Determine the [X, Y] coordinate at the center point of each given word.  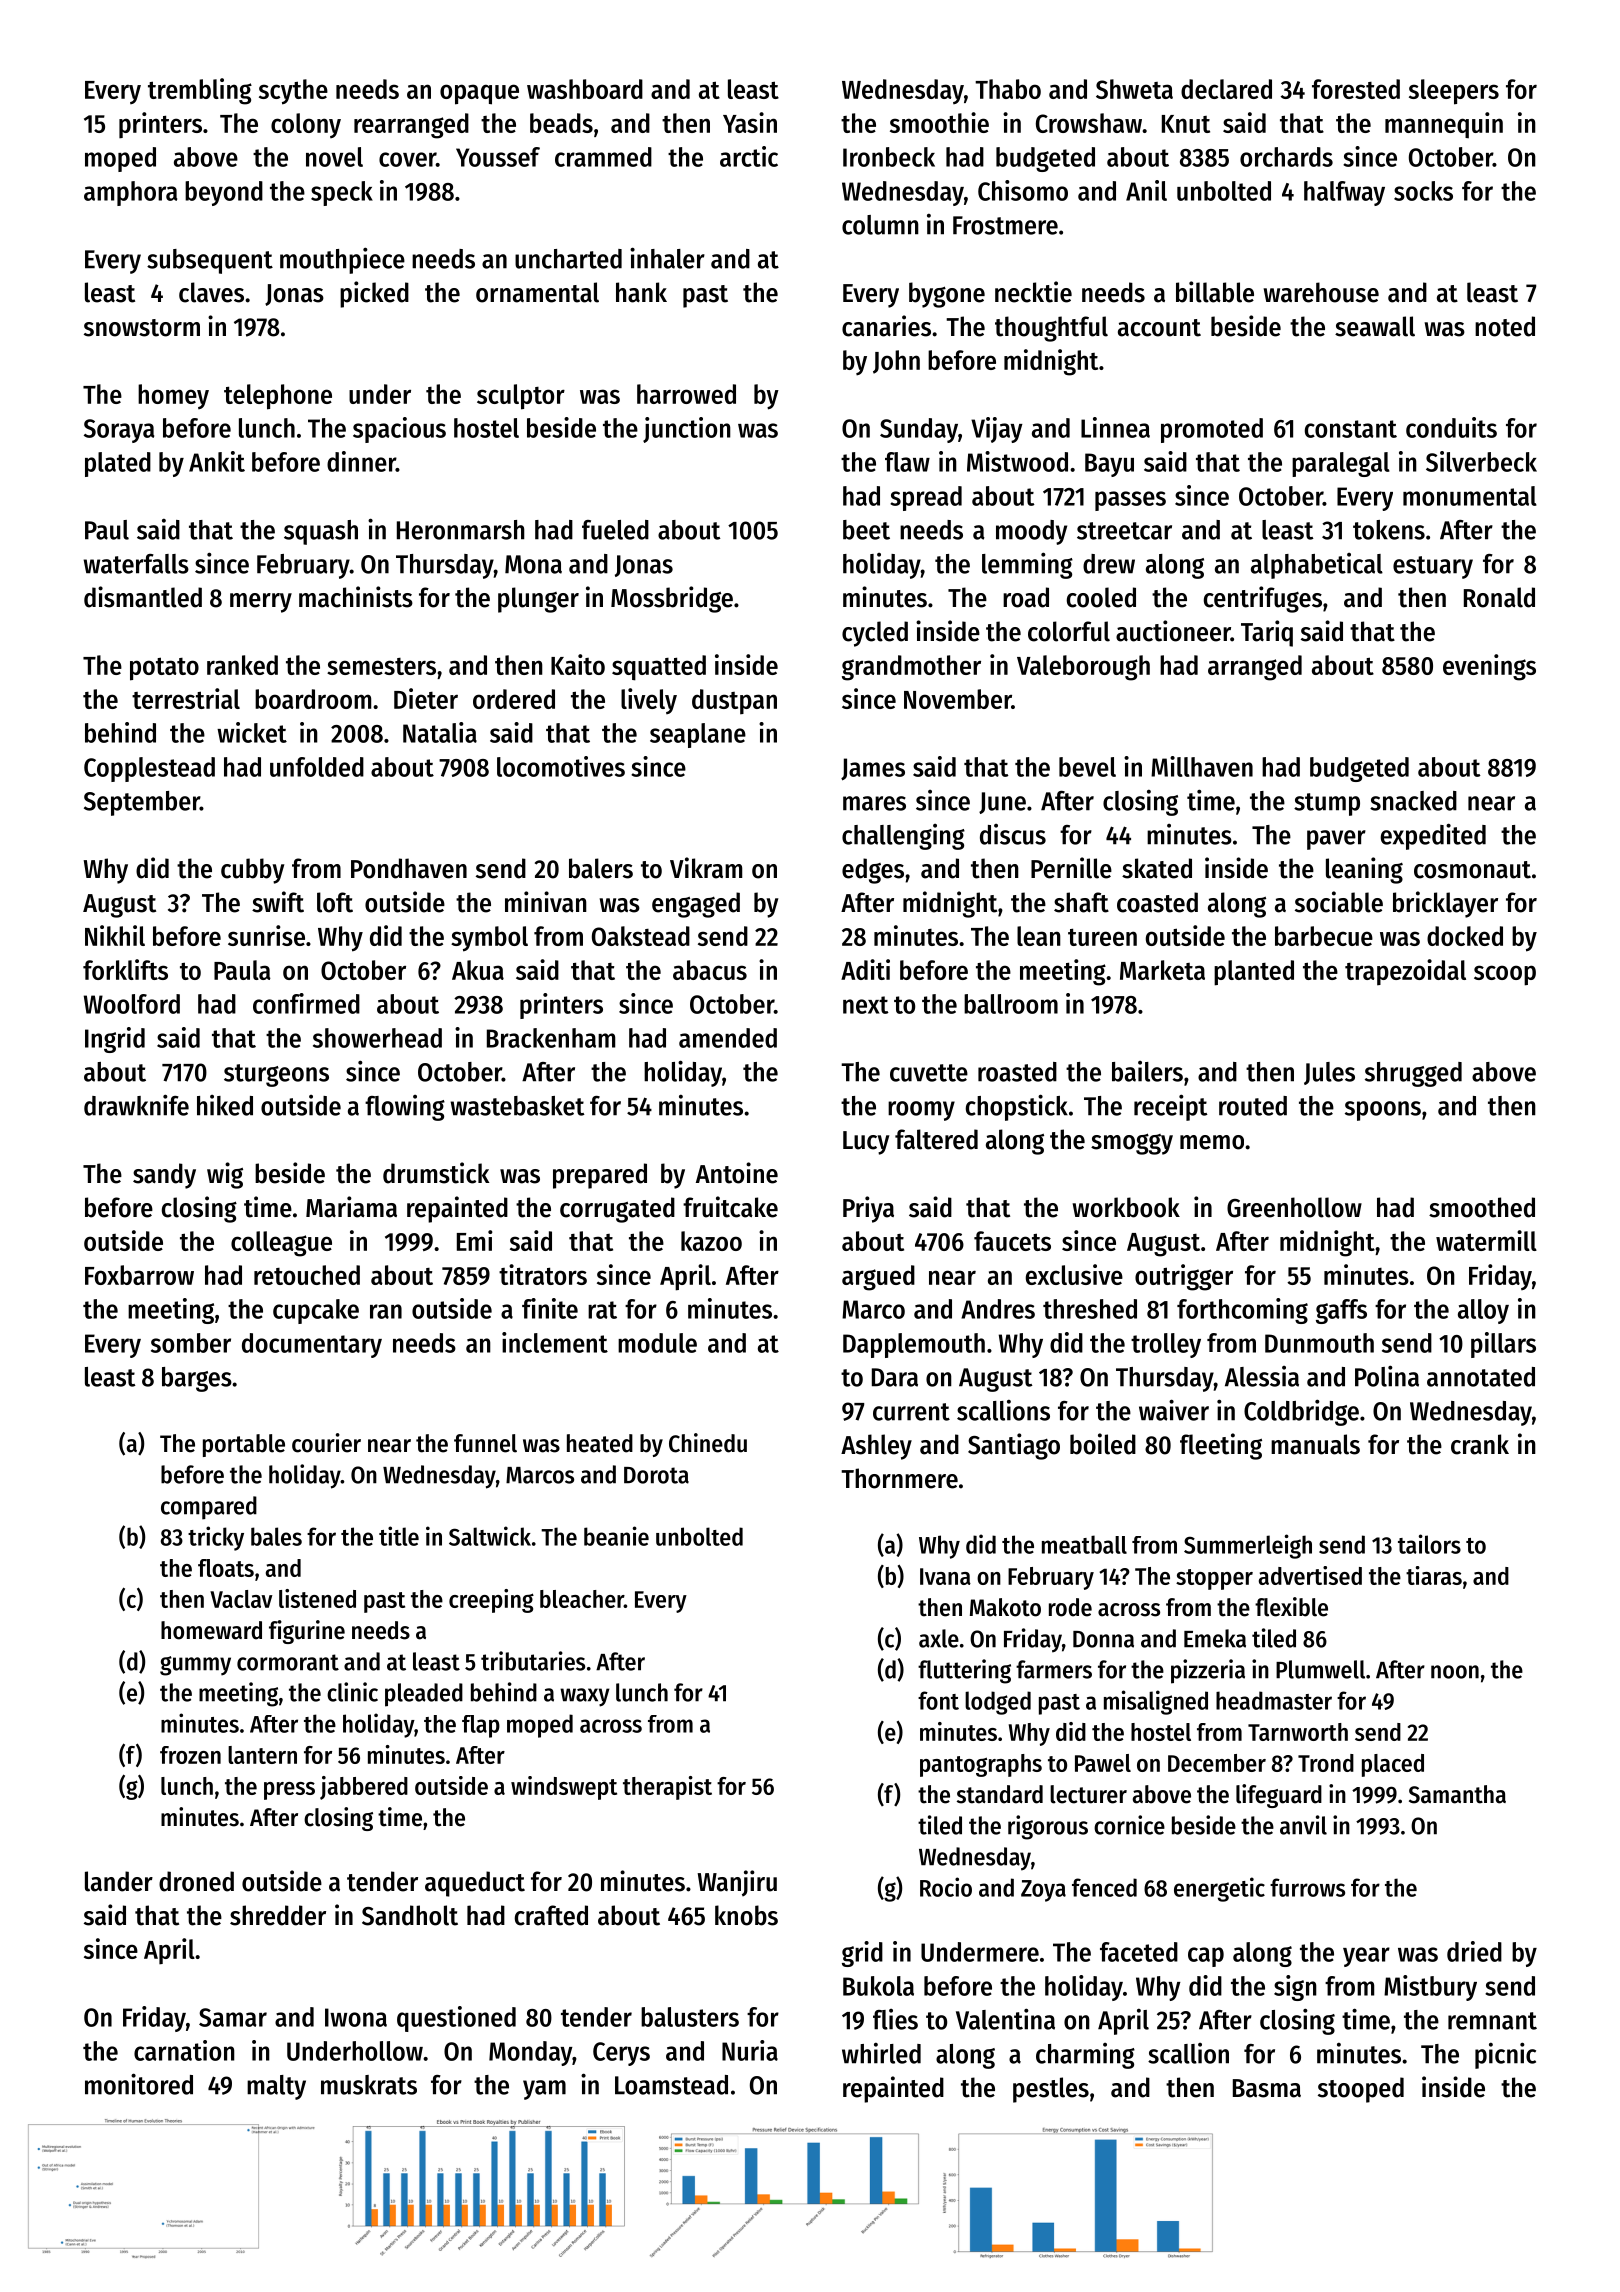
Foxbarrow [139, 1275]
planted [1254, 973]
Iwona [356, 2017]
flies [895, 2019]
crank [1480, 1444]
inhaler [667, 258]
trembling [200, 91]
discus [1013, 834]
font [938, 1700]
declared [1226, 89]
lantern [262, 1755]
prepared [600, 1176]
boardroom [313, 699]
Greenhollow [1294, 1207]
